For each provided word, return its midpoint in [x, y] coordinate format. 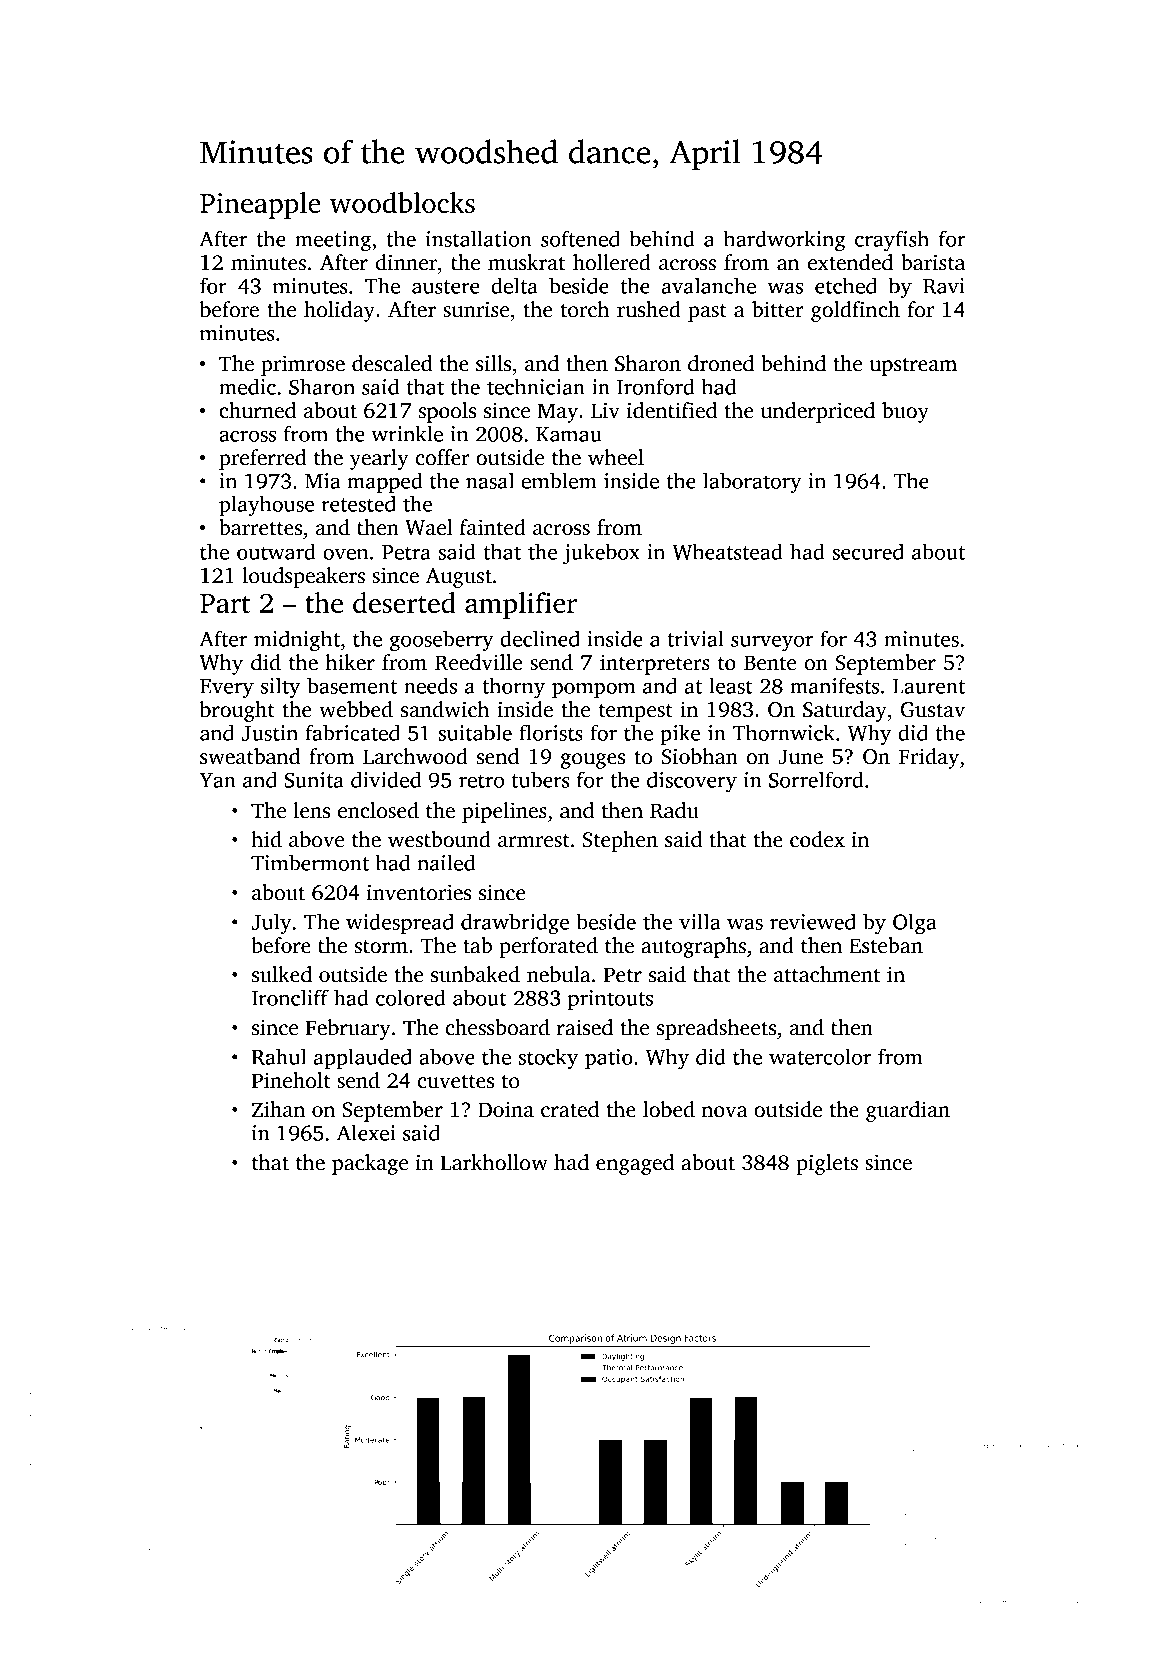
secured [868, 551]
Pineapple [260, 205]
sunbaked [475, 974]
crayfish [892, 241]
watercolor [820, 1056]
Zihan [278, 1109]
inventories [419, 892]
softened [580, 238]
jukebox [601, 554]
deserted [404, 602]
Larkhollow [494, 1162]
